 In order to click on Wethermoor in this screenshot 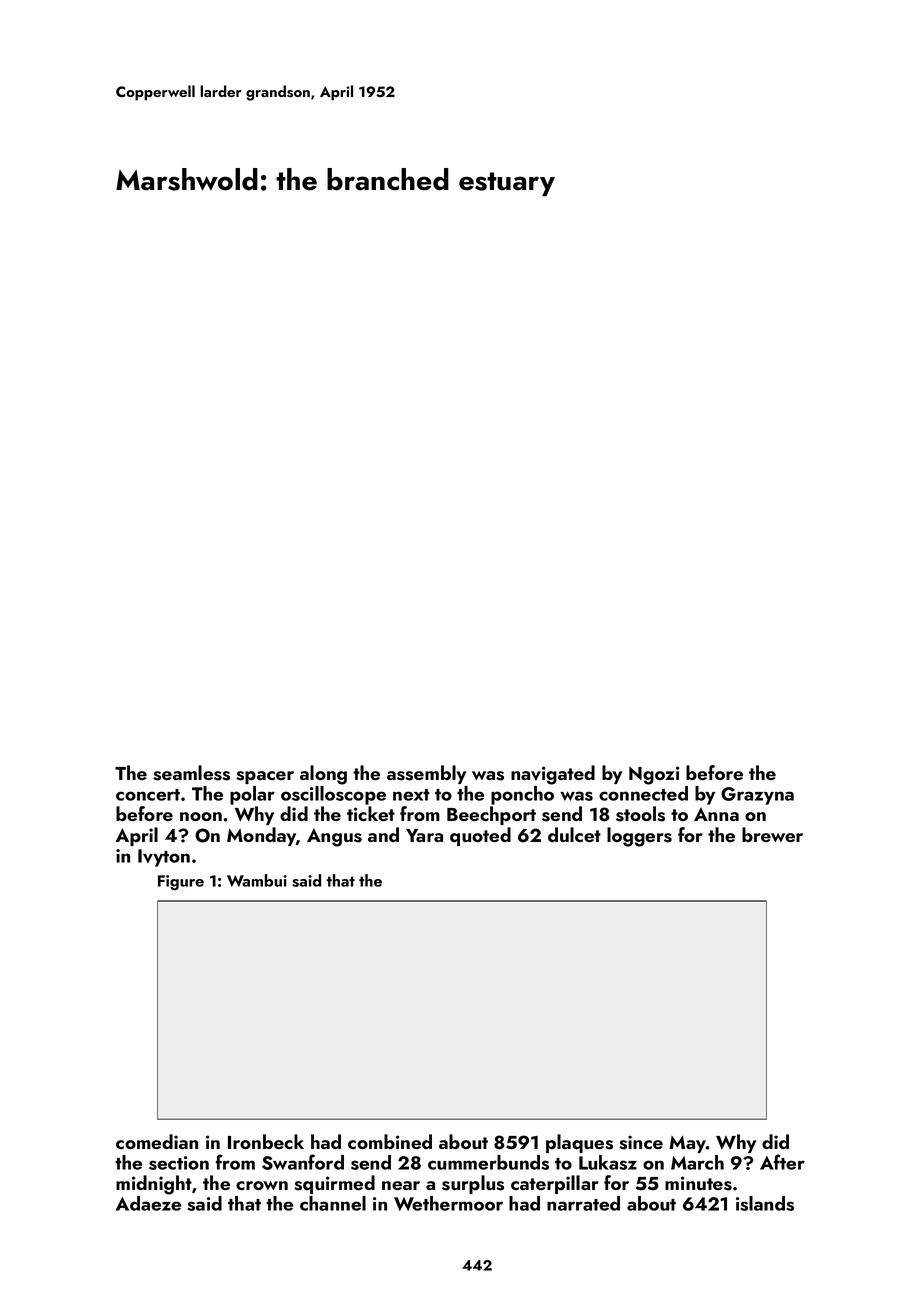, I will do `click(448, 1203)`.
